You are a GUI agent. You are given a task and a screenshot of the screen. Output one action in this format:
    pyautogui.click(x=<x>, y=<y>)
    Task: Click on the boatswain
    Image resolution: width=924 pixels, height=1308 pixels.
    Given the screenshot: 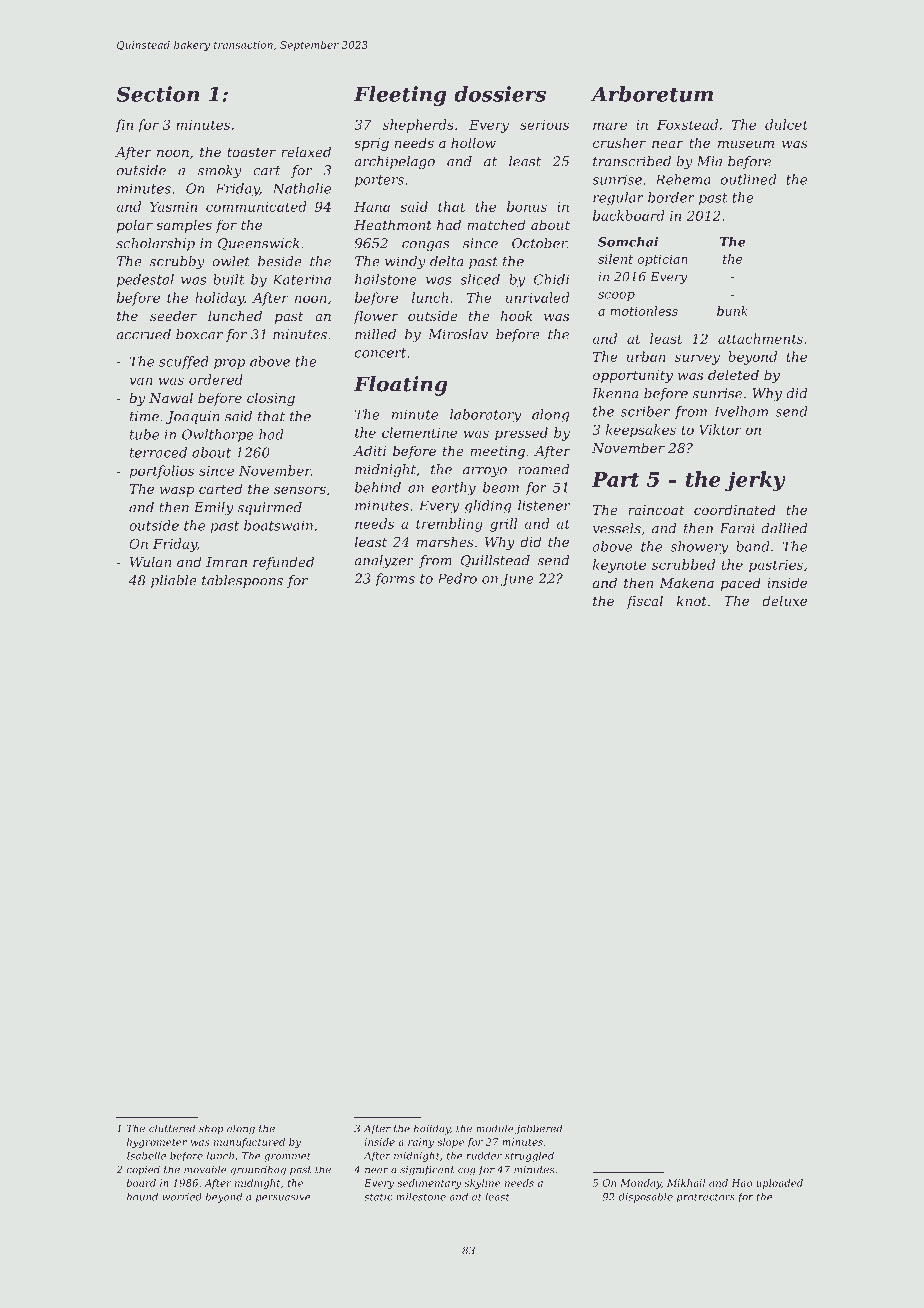 What is the action you would take?
    pyautogui.click(x=278, y=525)
